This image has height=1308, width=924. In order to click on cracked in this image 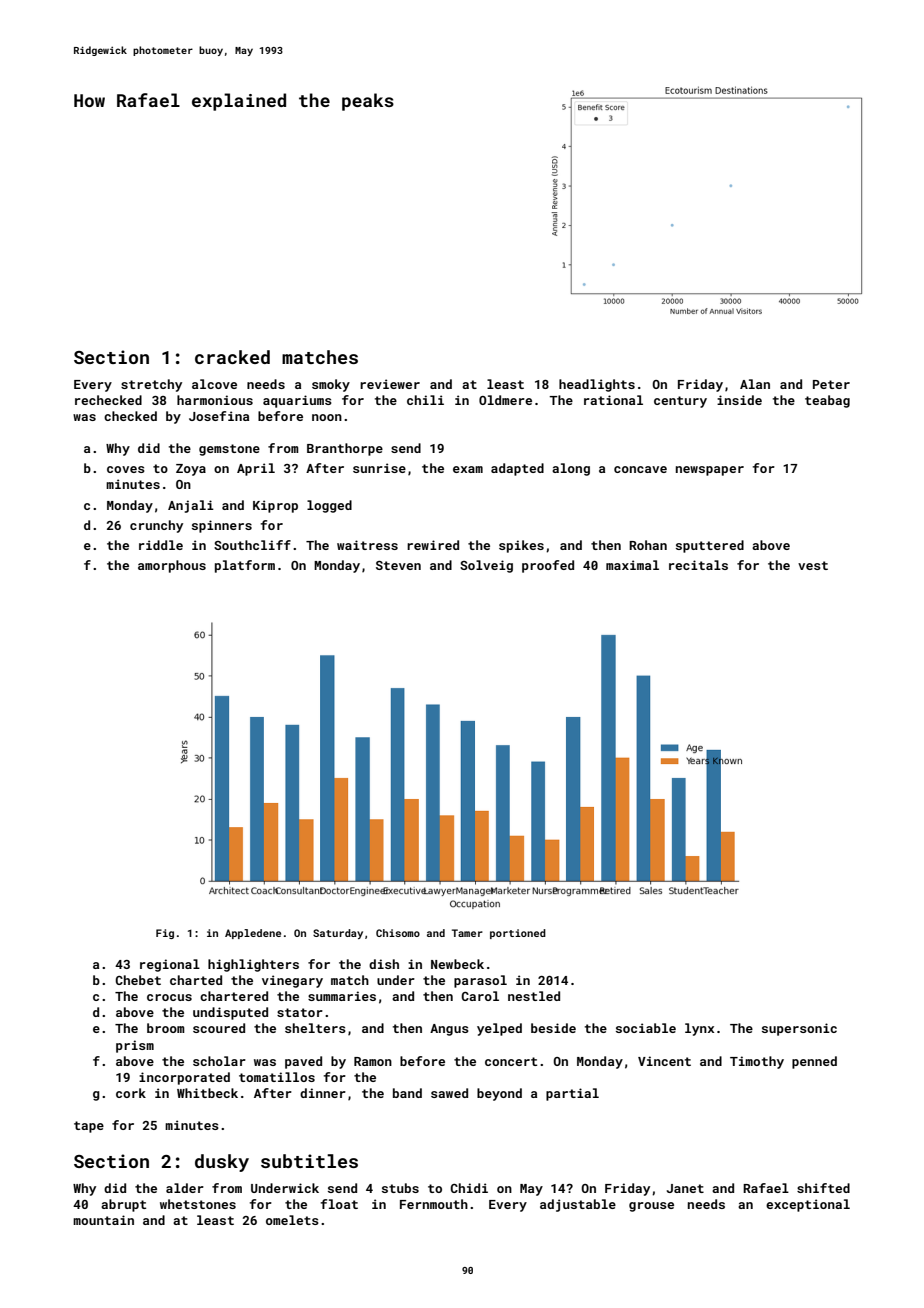, I will do `click(232, 357)`.
